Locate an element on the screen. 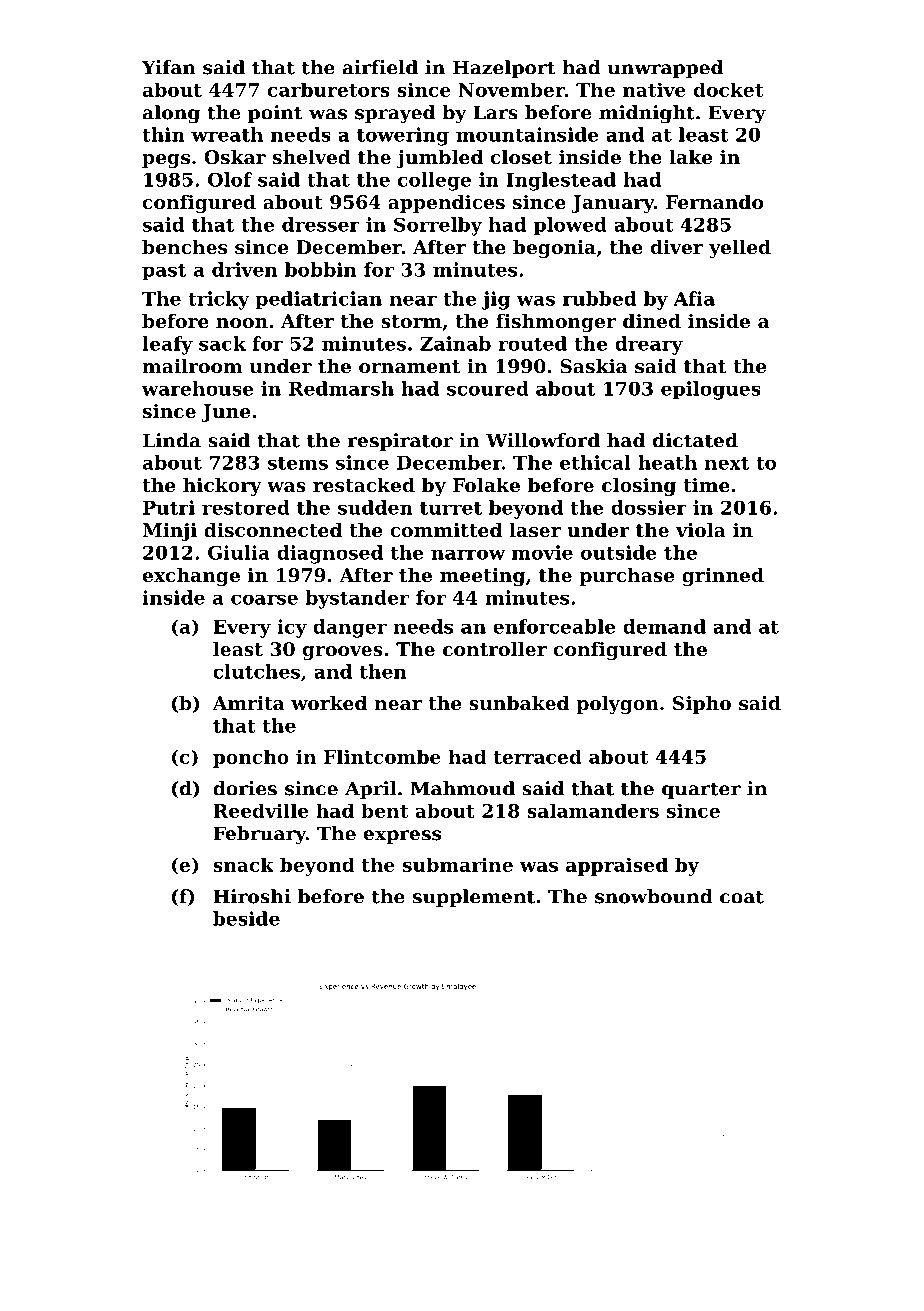 The height and width of the screenshot is (1311, 924). poncho is located at coordinates (251, 758).
